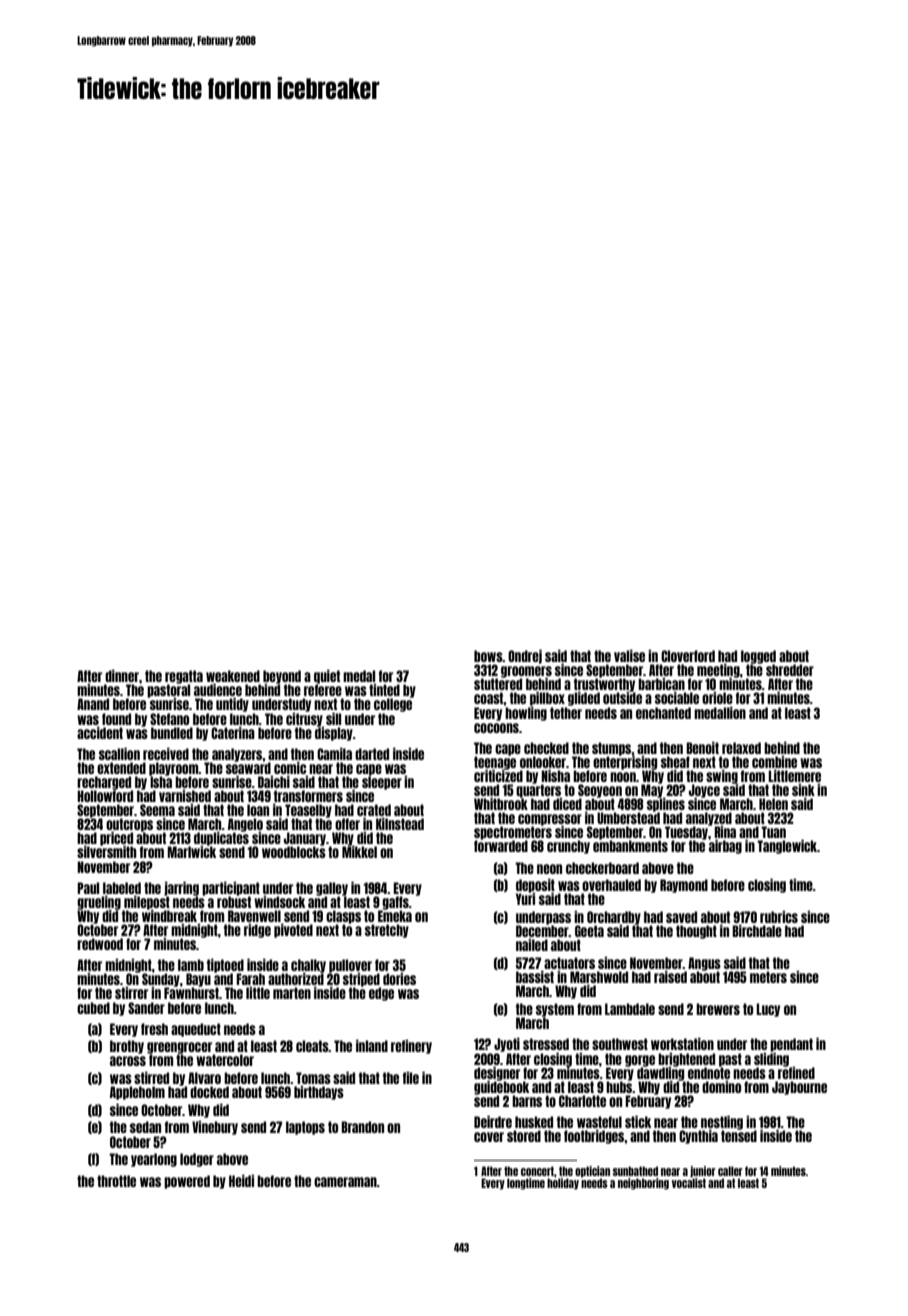  I want to click on guidebook, so click(501, 1087).
